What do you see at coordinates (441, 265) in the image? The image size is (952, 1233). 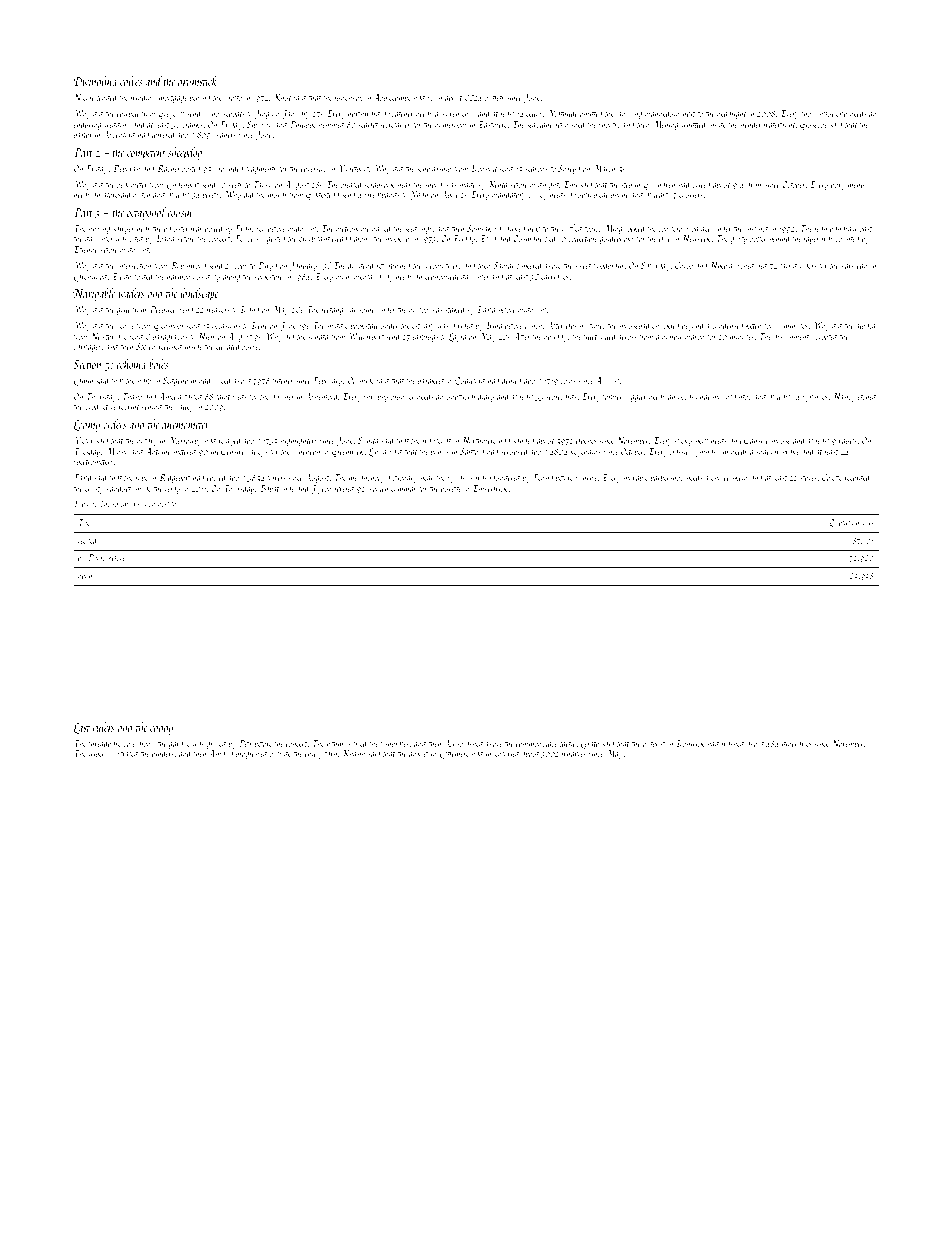 I see `locomotives` at bounding box center [441, 265].
